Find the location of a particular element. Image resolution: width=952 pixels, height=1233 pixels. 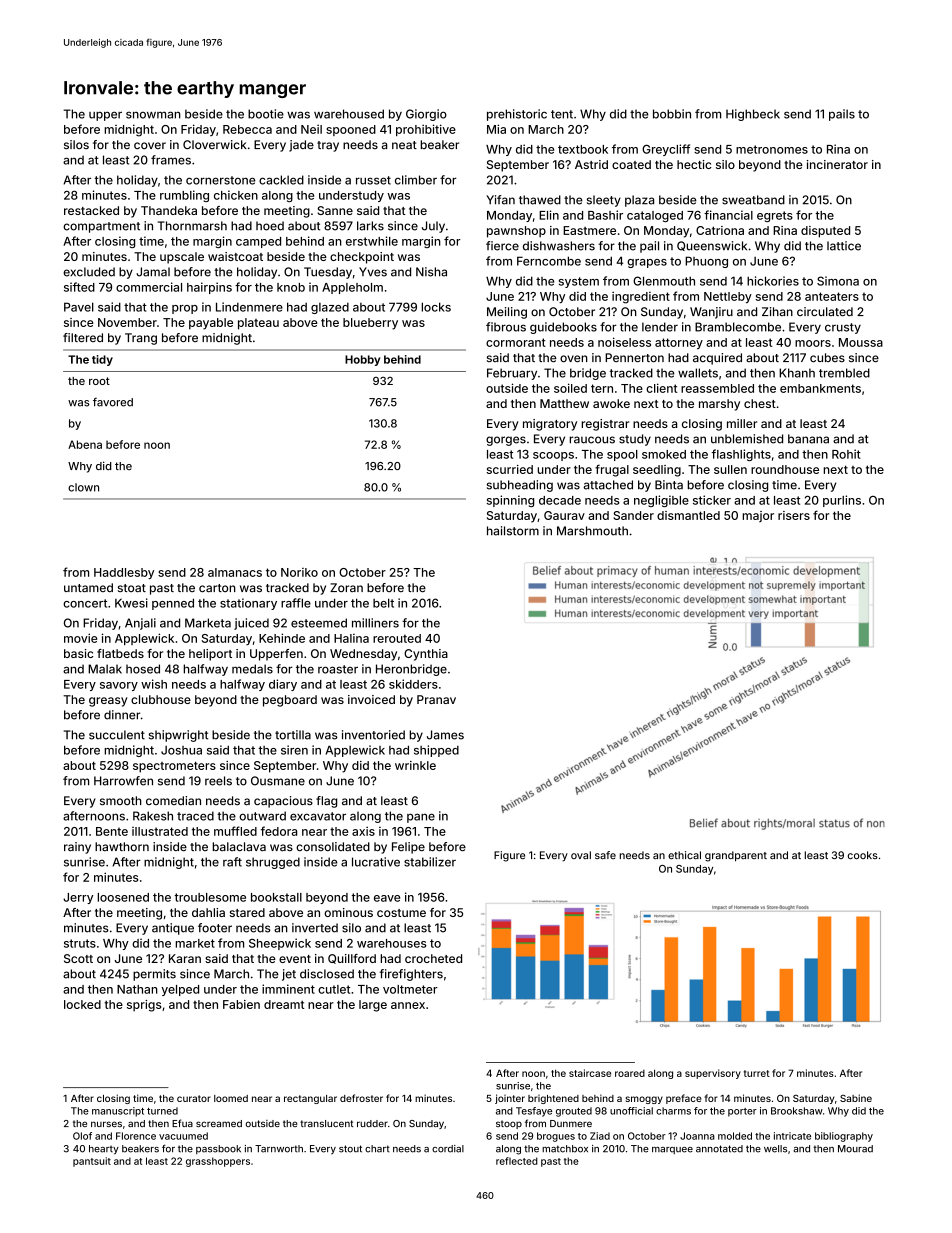

snowman is located at coordinates (153, 115).
